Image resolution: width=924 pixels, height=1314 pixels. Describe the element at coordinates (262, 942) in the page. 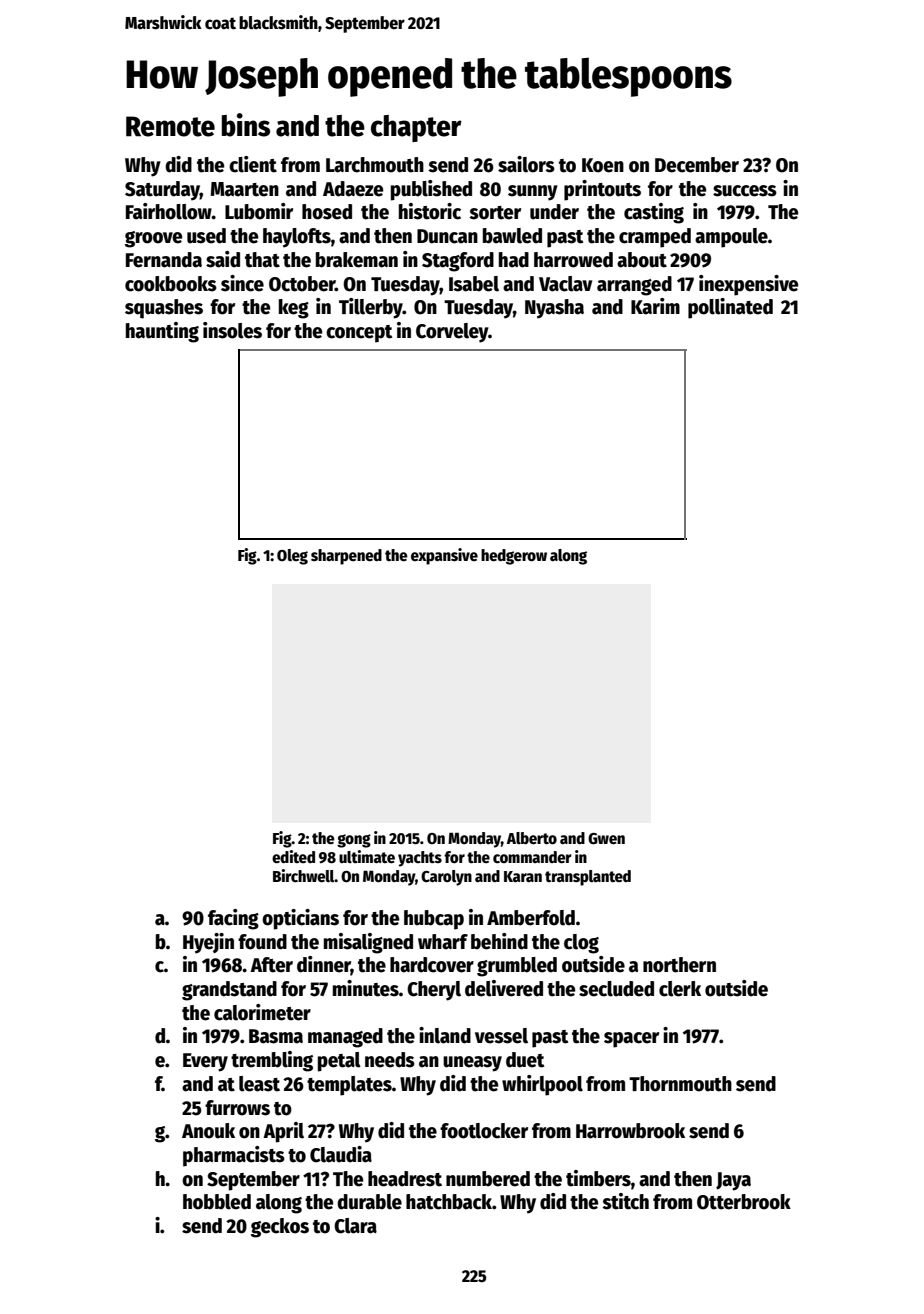

I see `found` at that location.
